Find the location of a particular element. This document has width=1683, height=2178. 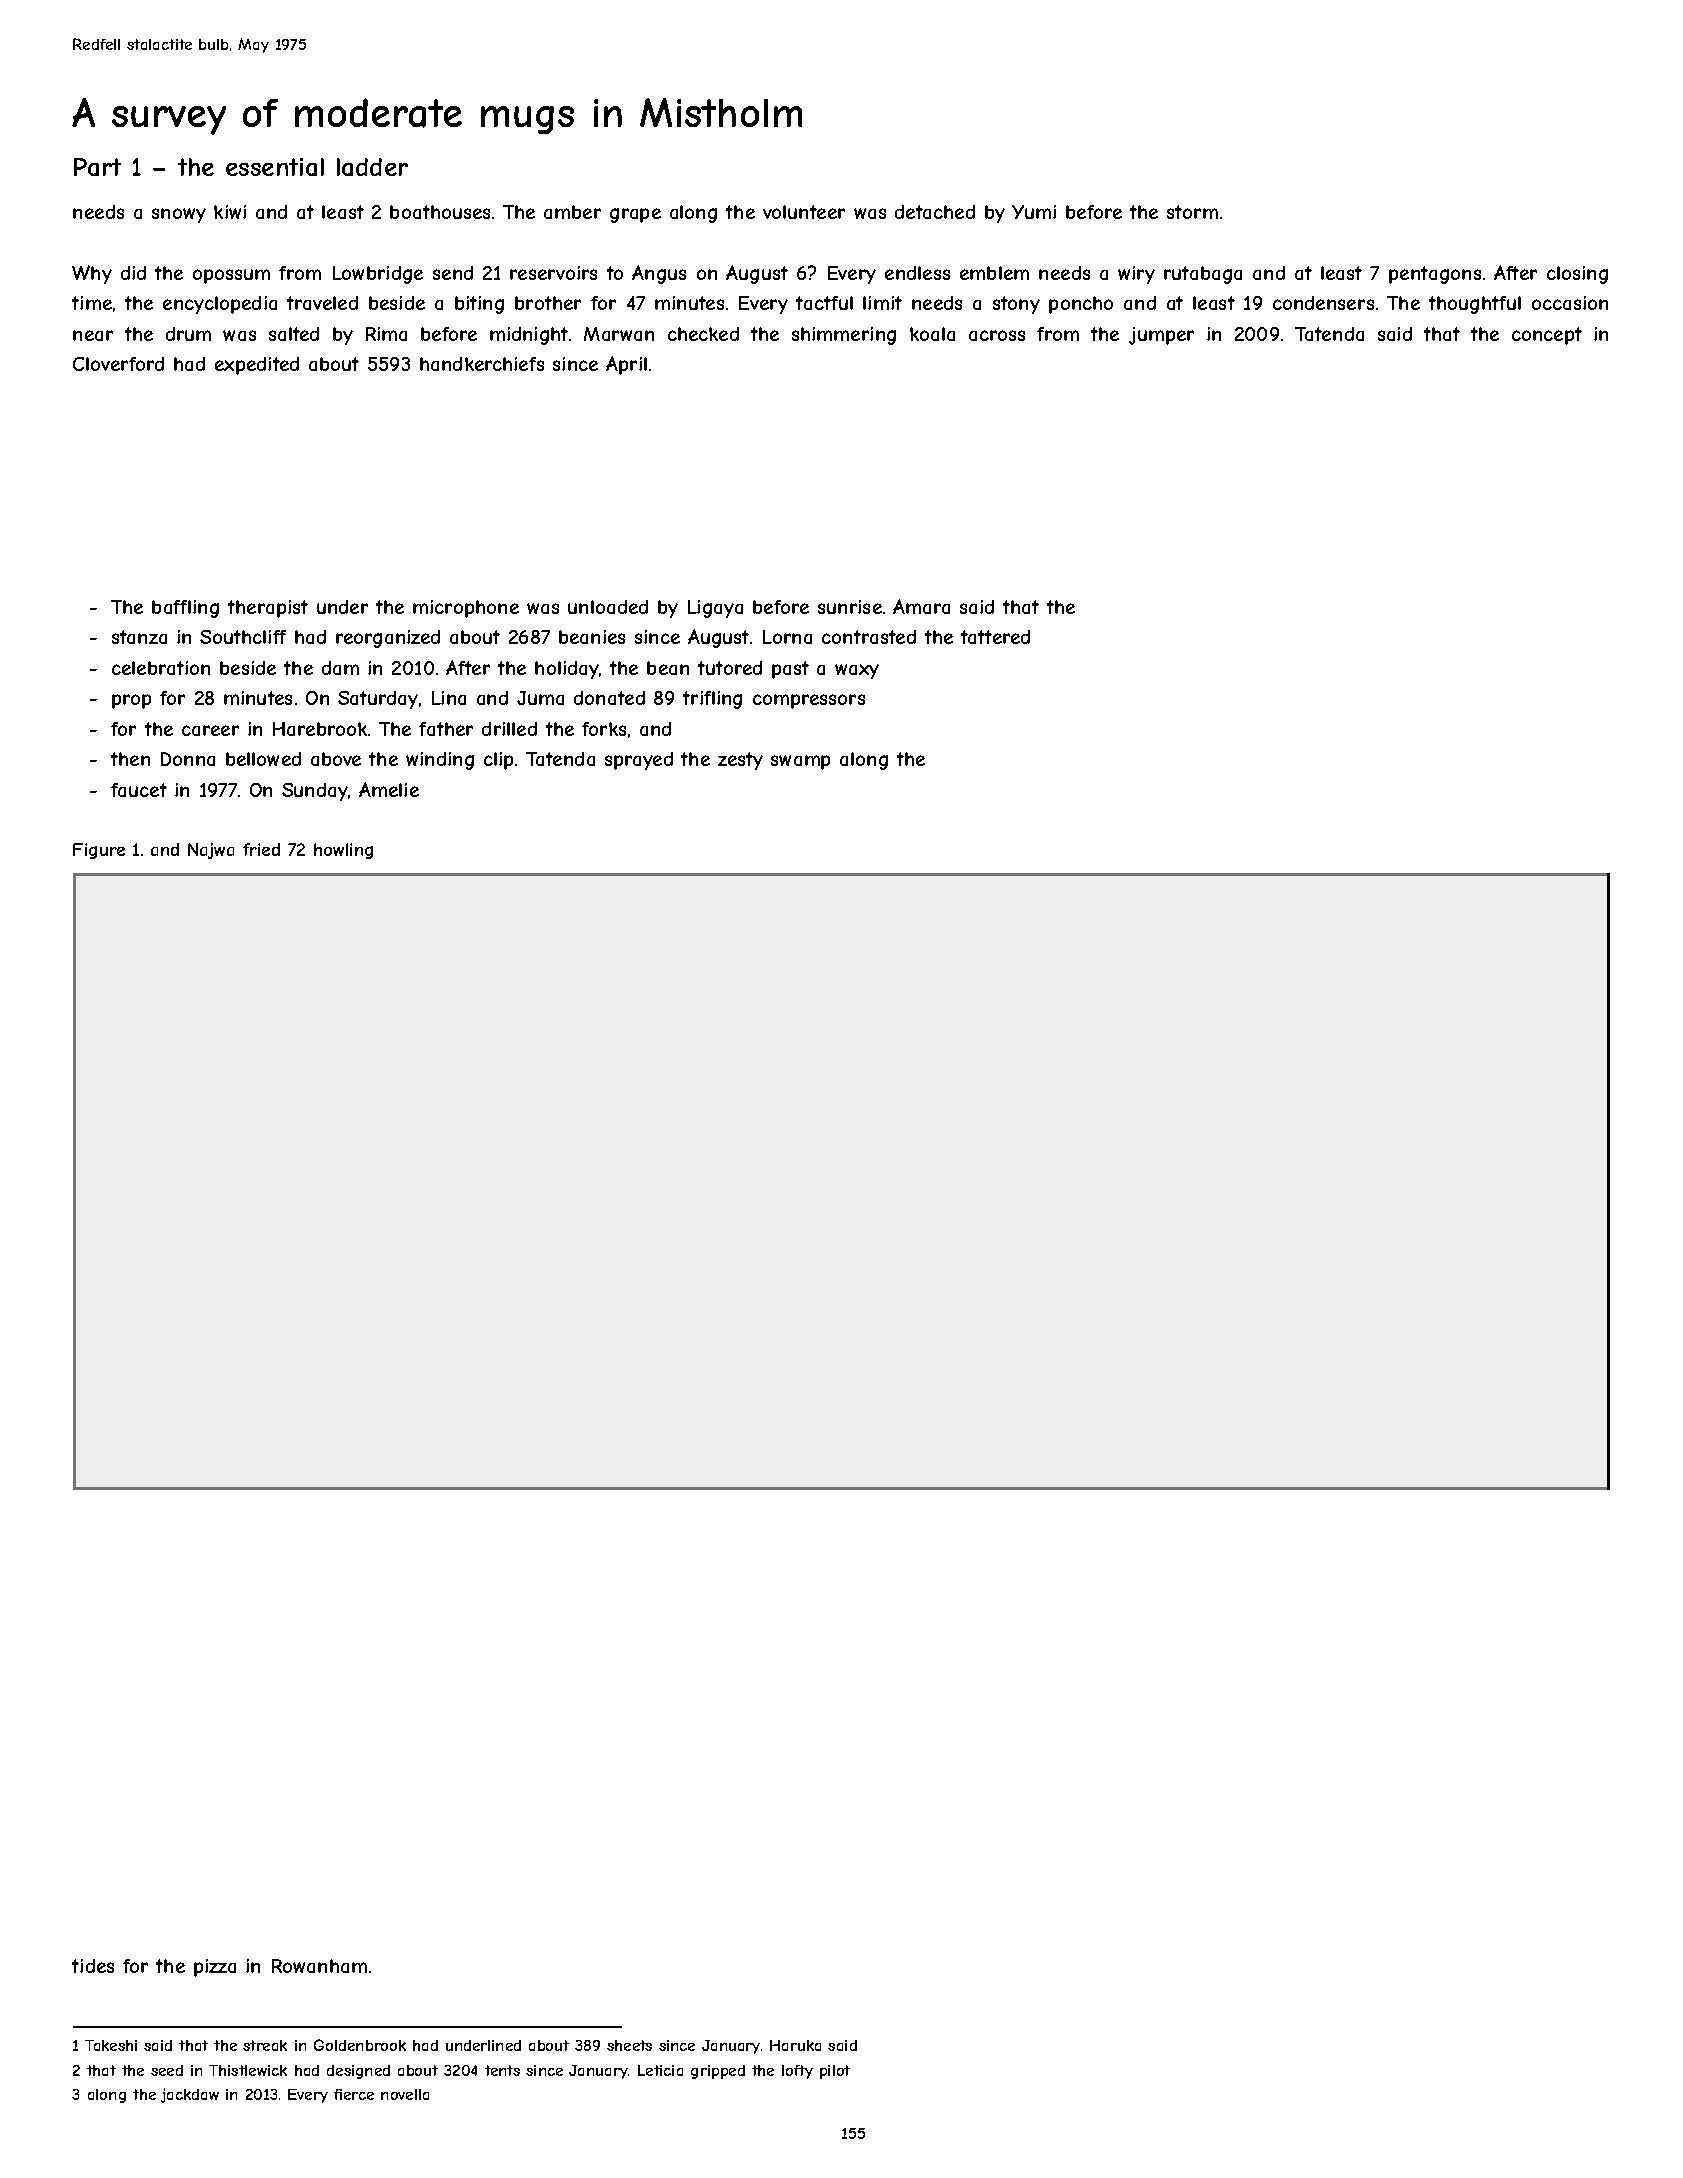

tattered is located at coordinates (995, 637).
